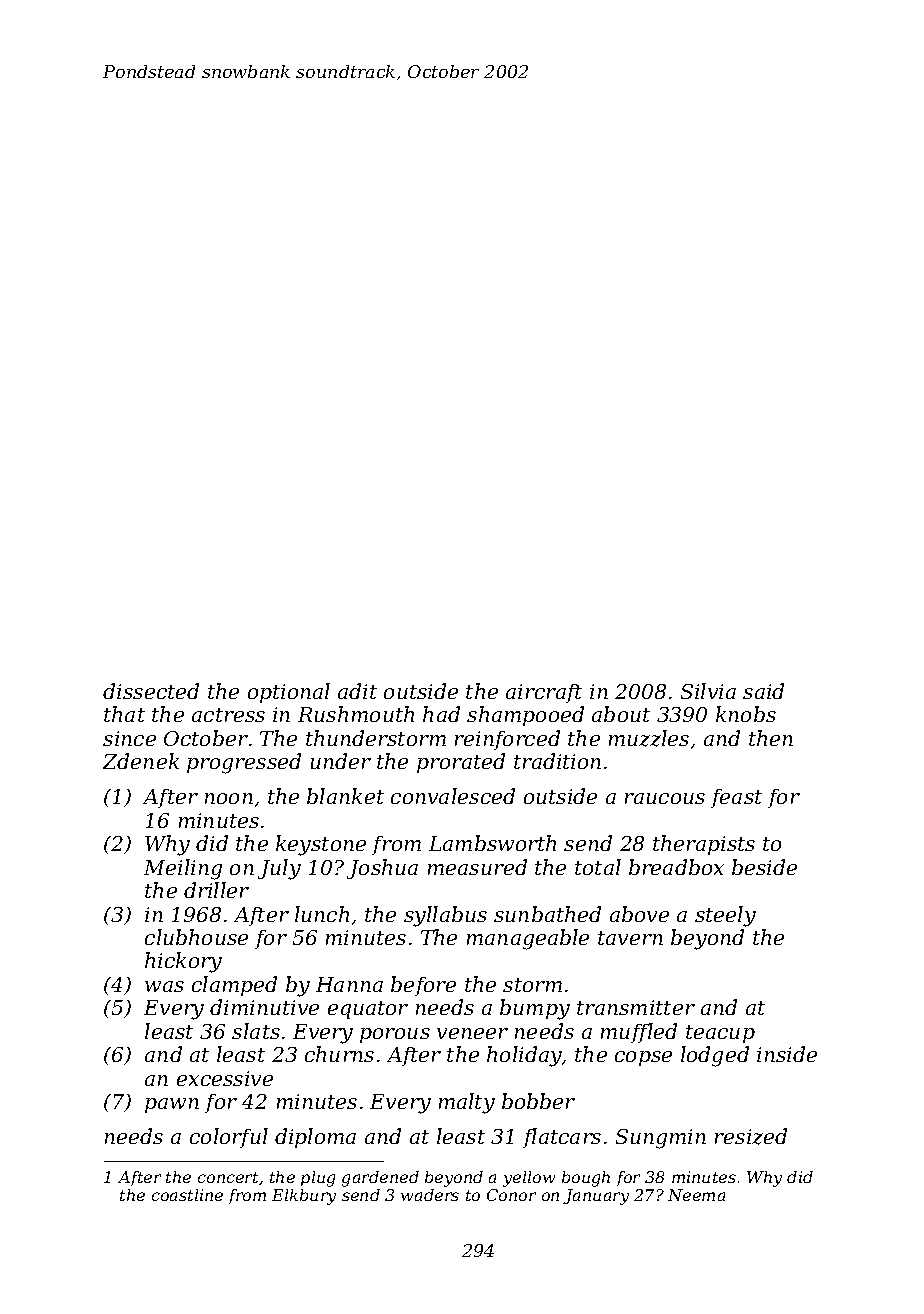  What do you see at coordinates (322, 914) in the screenshot?
I see `lunch` at bounding box center [322, 914].
